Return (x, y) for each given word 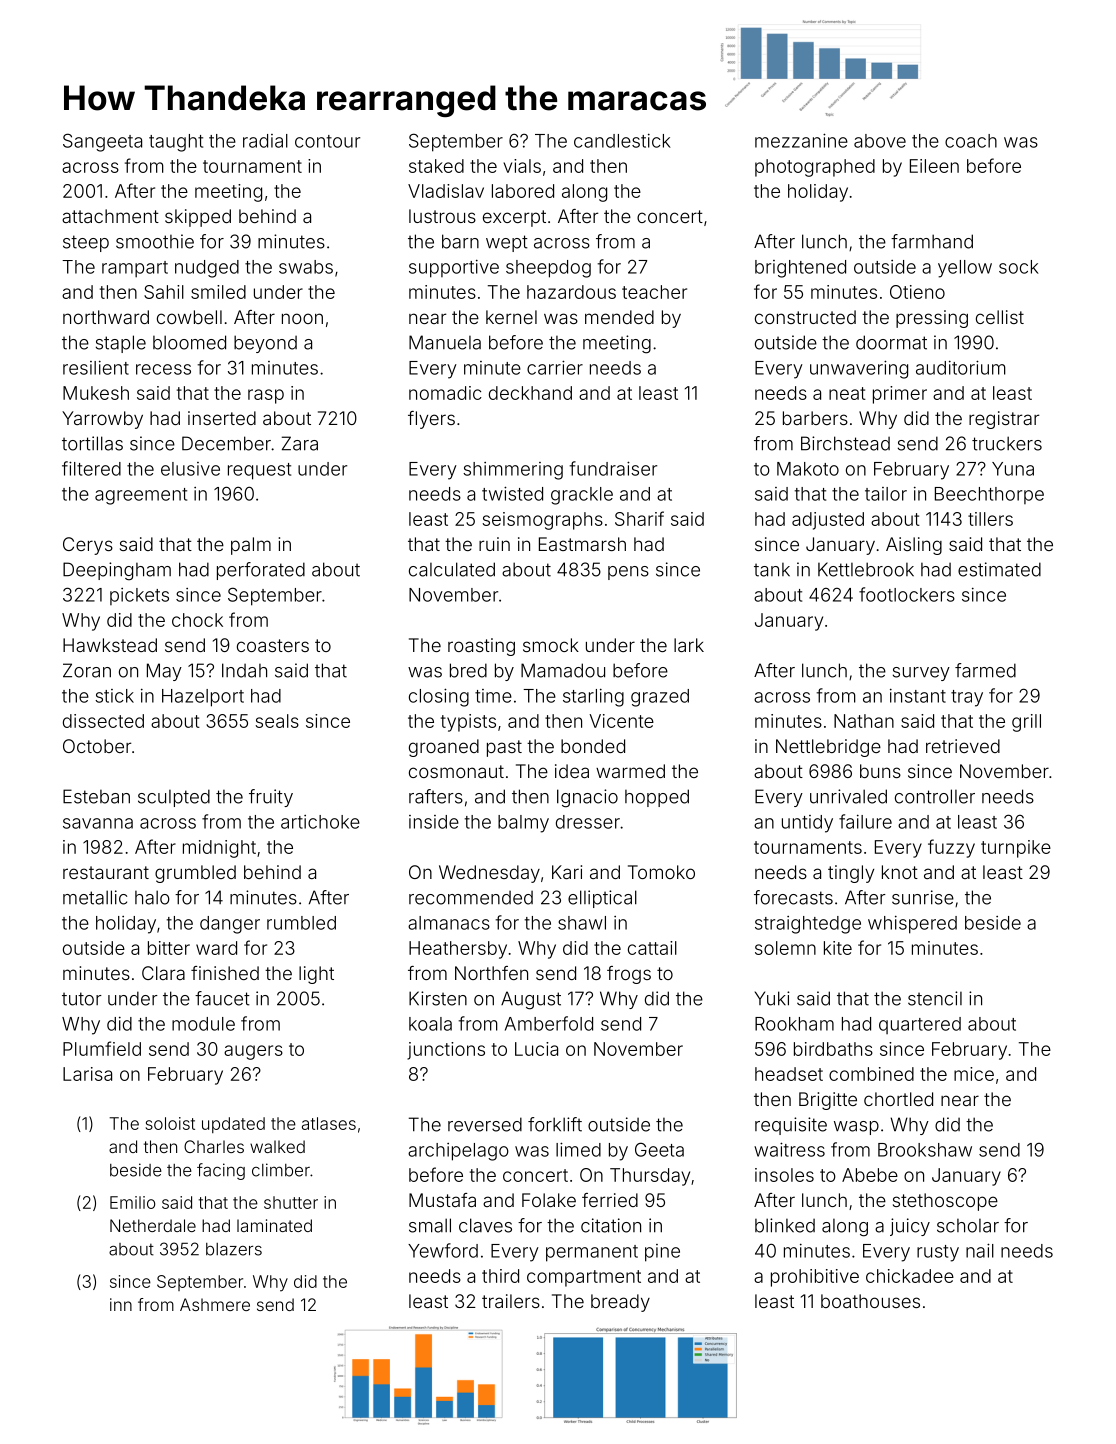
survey (921, 674)
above (880, 141)
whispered (912, 925)
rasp (266, 396)
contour (327, 141)
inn (121, 1304)
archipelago (458, 1152)
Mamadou (563, 670)
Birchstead (845, 443)
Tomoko (661, 872)
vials (522, 166)
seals (277, 721)
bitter (169, 948)
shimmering (513, 471)
